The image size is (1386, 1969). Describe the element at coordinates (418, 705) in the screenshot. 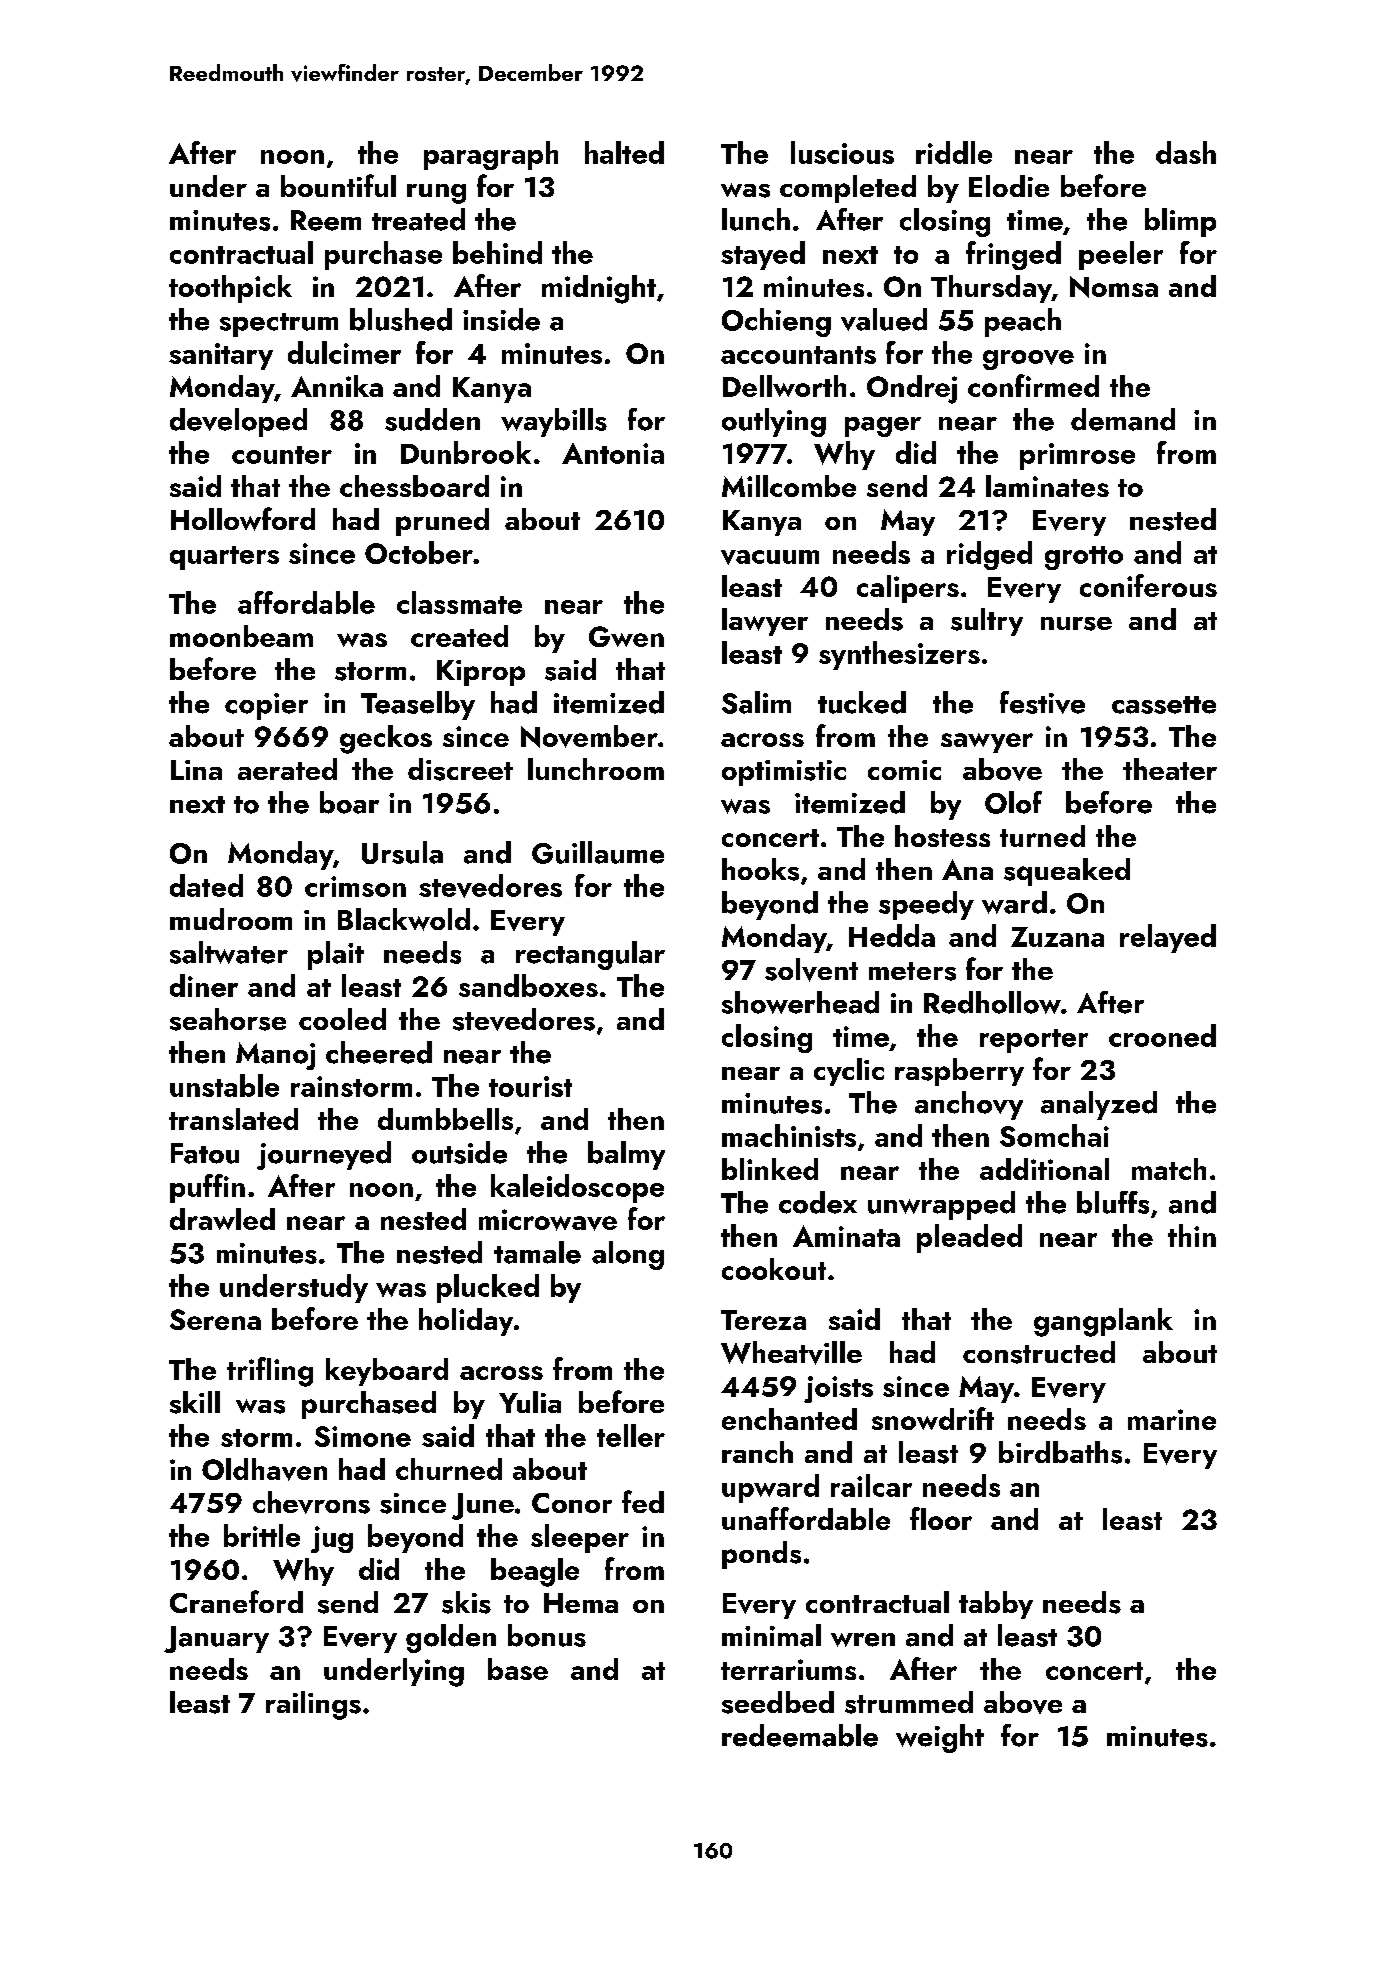

I see `Teaselby` at that location.
